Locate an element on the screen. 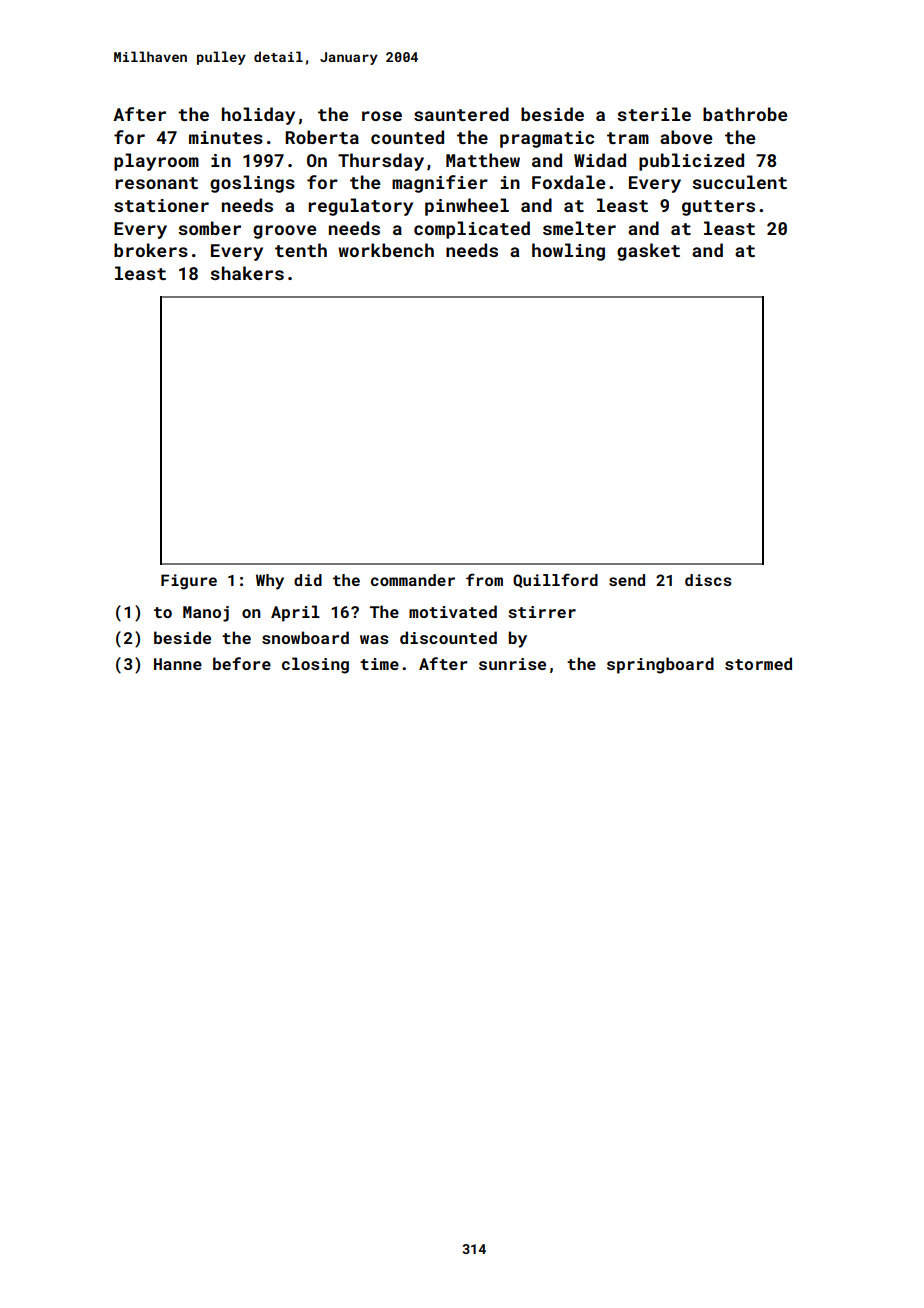 This screenshot has width=924, height=1308. bathrobe is located at coordinates (745, 114).
